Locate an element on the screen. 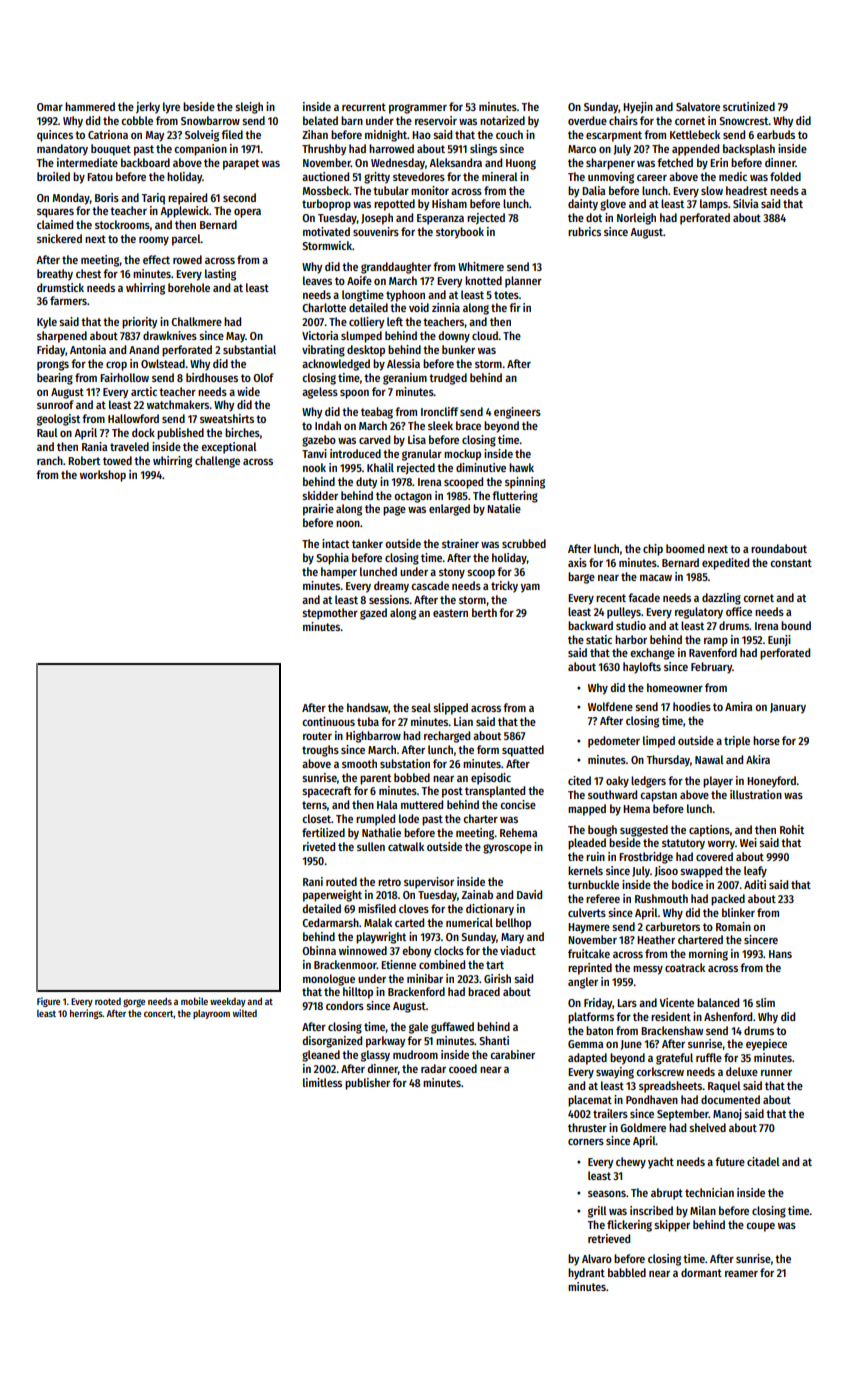 This screenshot has width=849, height=1400. cooed is located at coordinates (463, 1068).
